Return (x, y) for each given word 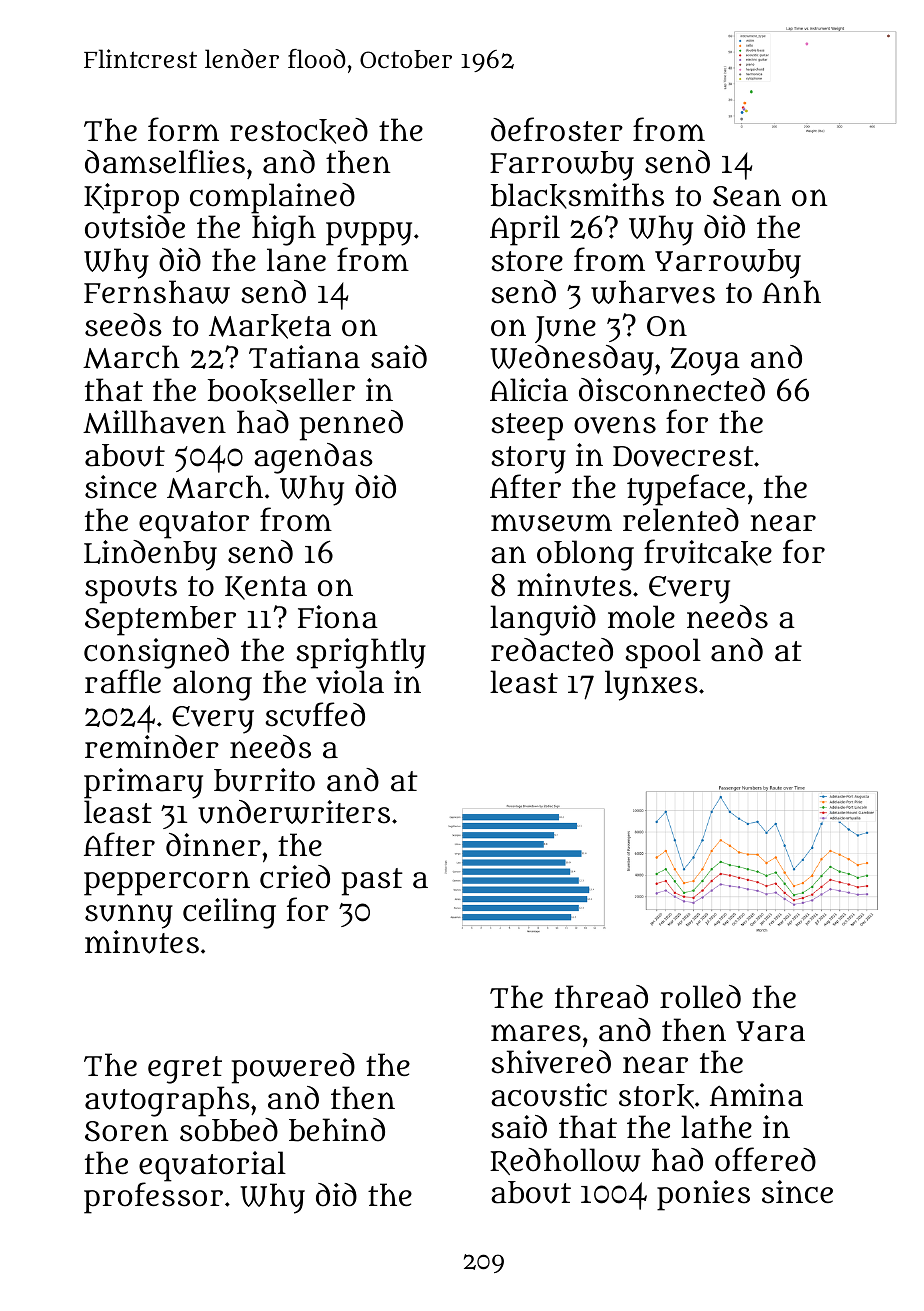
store (527, 261)
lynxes (651, 685)
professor (153, 1198)
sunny (129, 916)
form (183, 129)
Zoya (705, 361)
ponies (703, 1195)
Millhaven (154, 422)
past (372, 882)
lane (296, 260)
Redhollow (565, 1161)
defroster (557, 129)
